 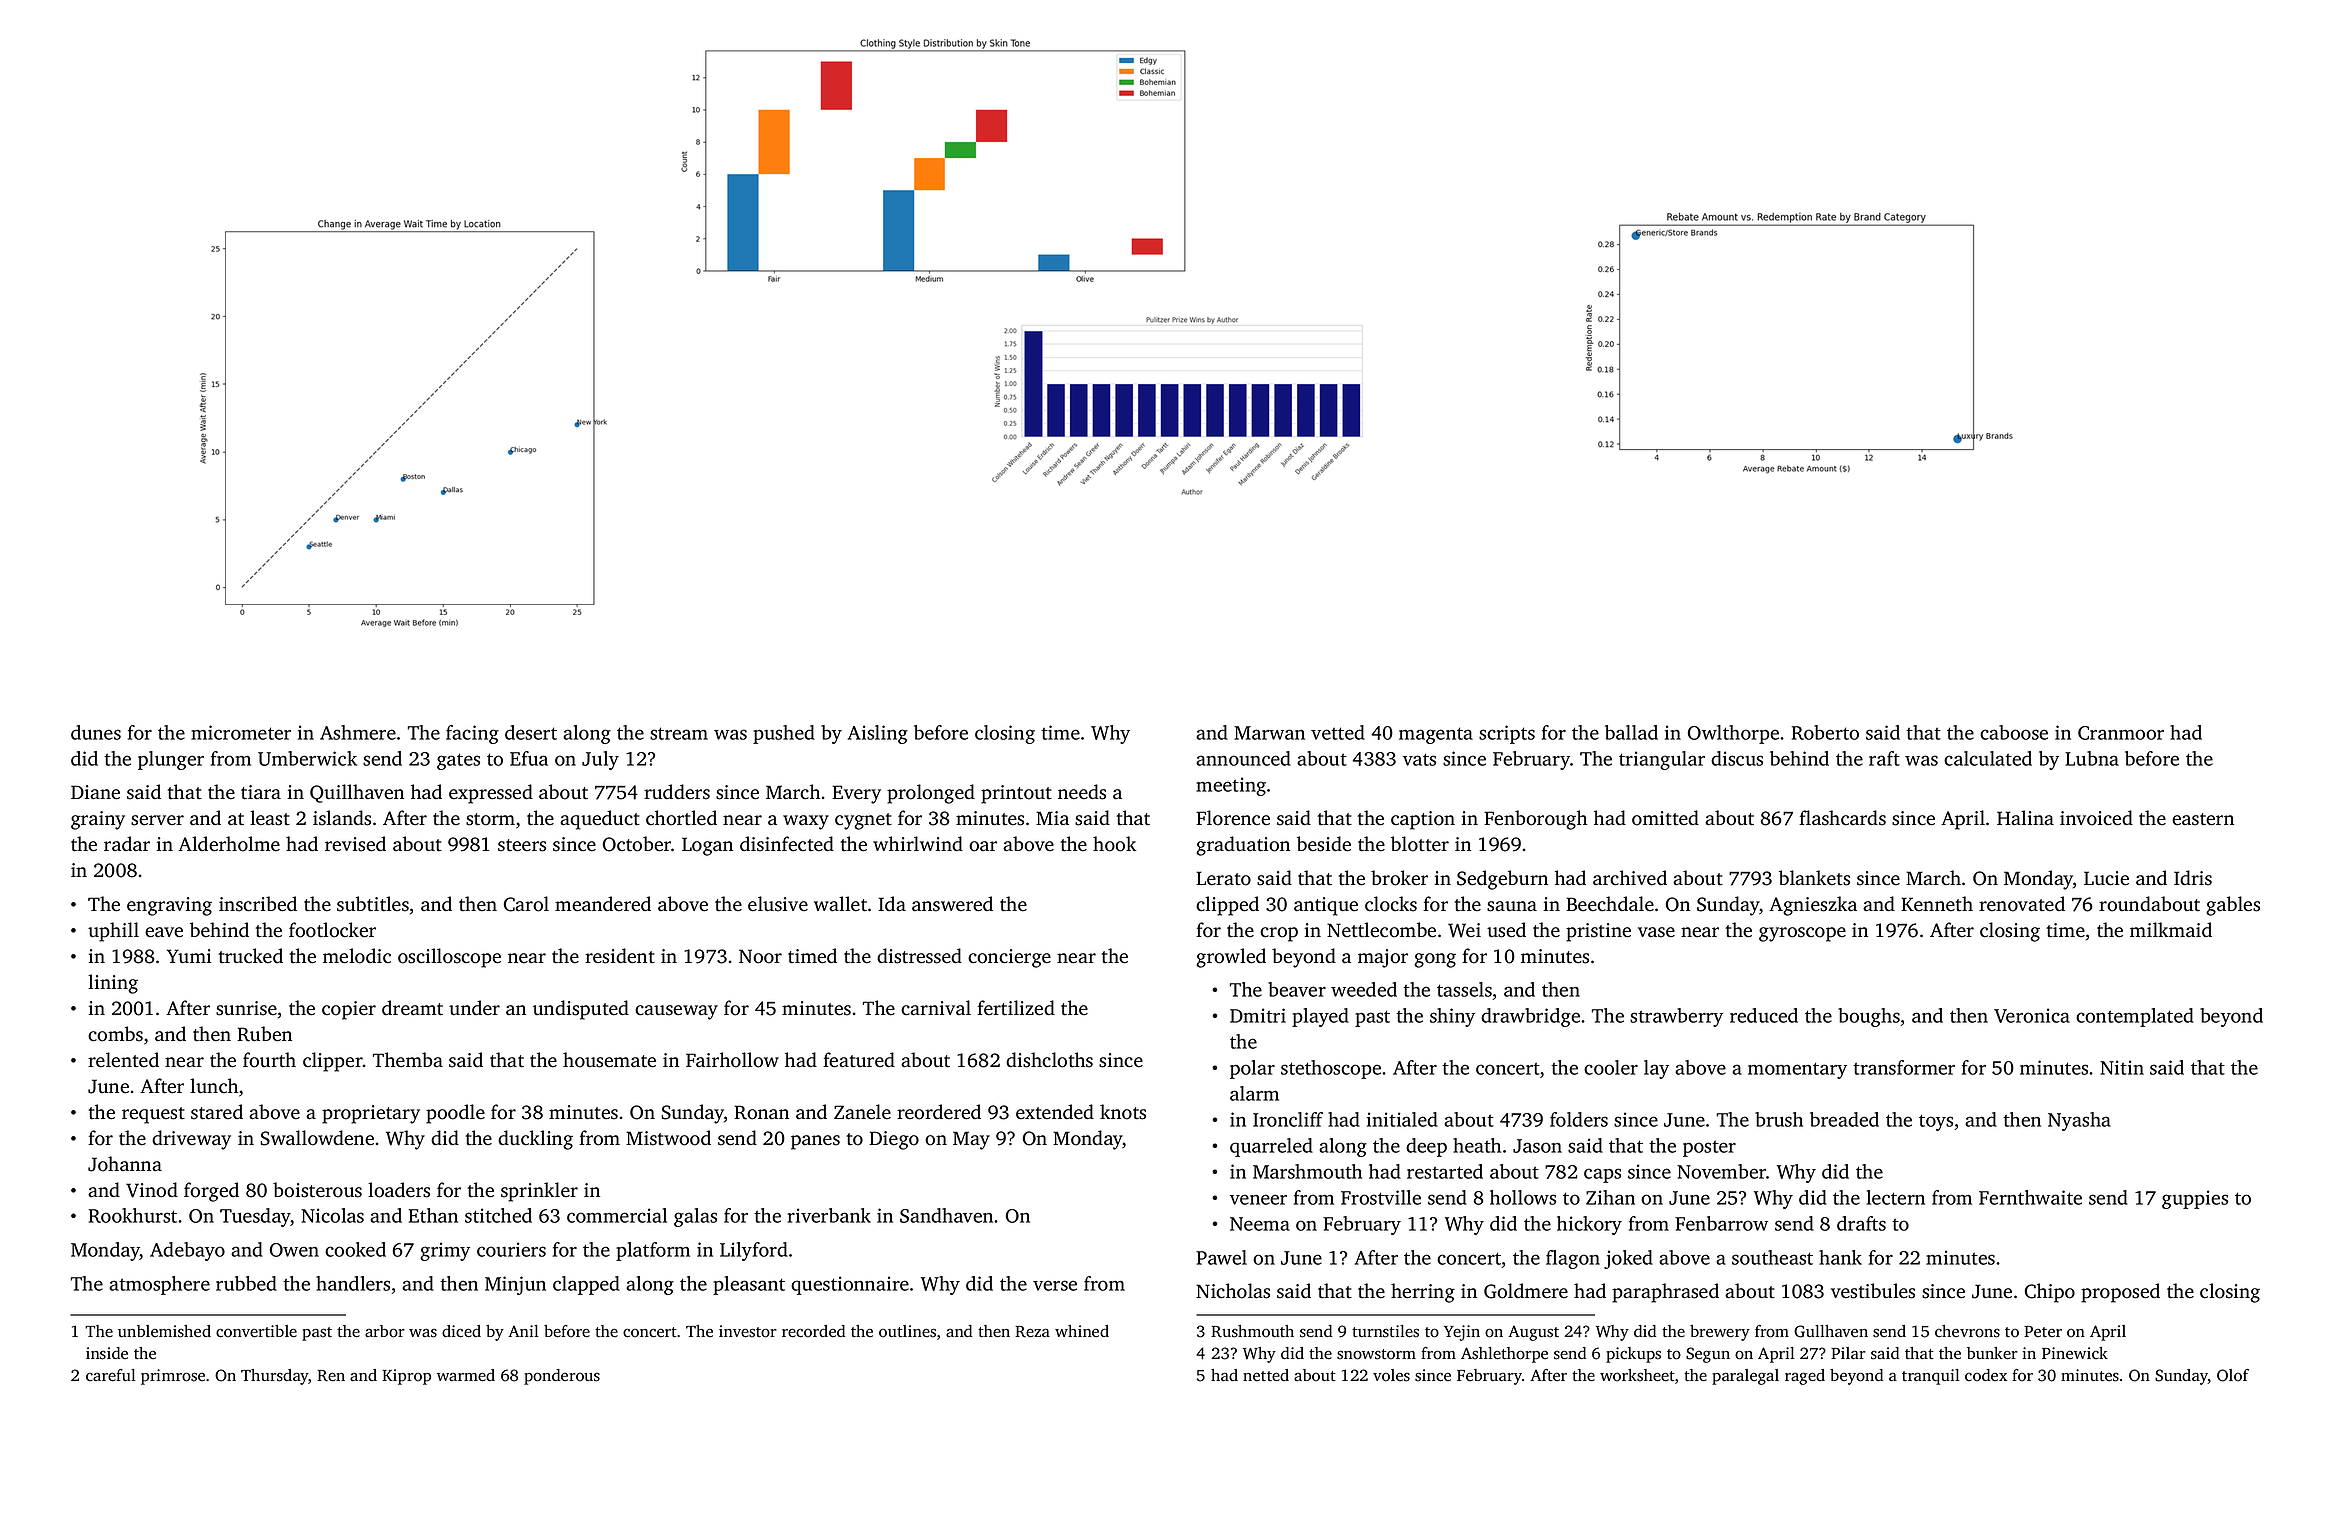 I want to click on Diane, so click(x=95, y=792).
